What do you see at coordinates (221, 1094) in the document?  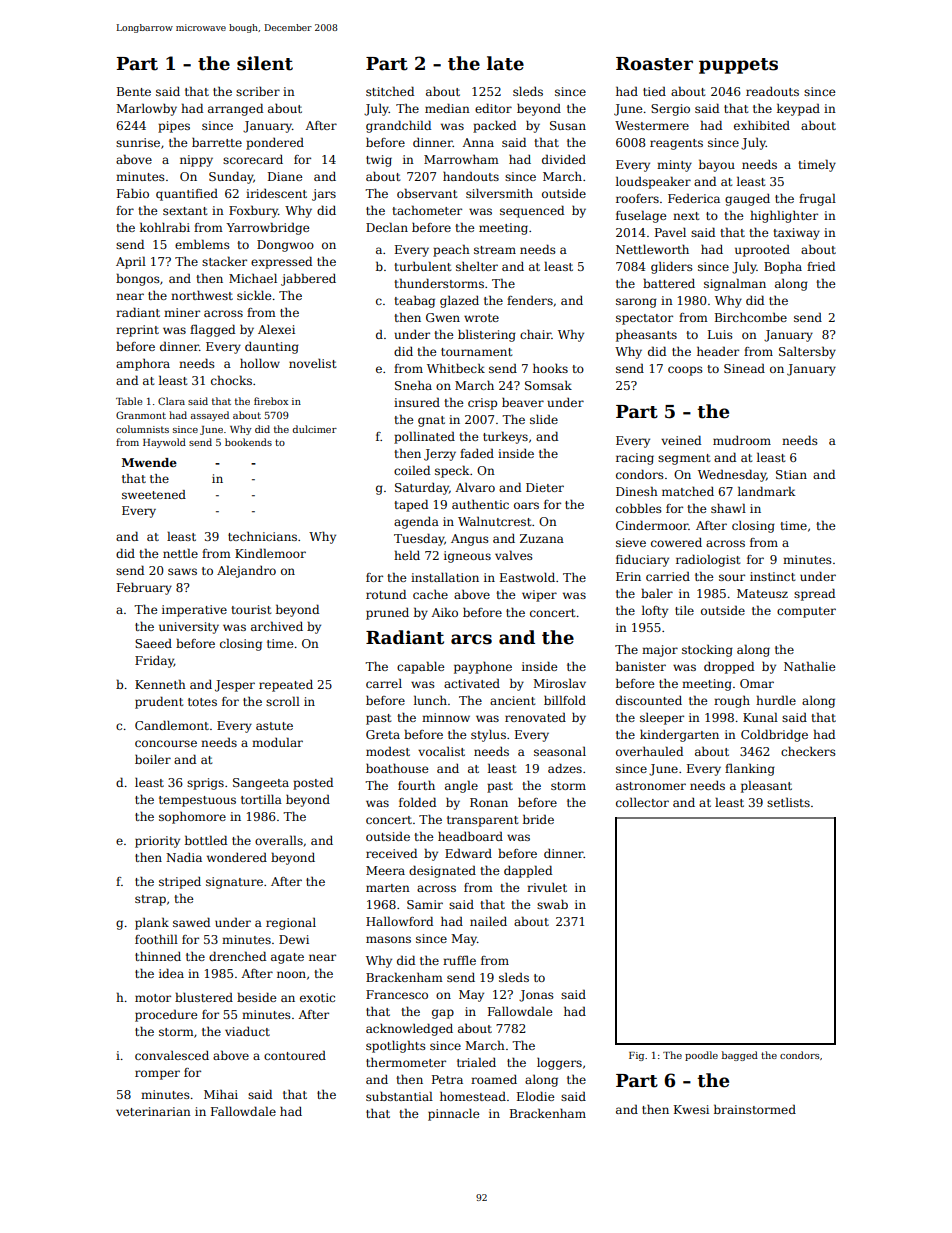 I see `Mihai` at bounding box center [221, 1094].
